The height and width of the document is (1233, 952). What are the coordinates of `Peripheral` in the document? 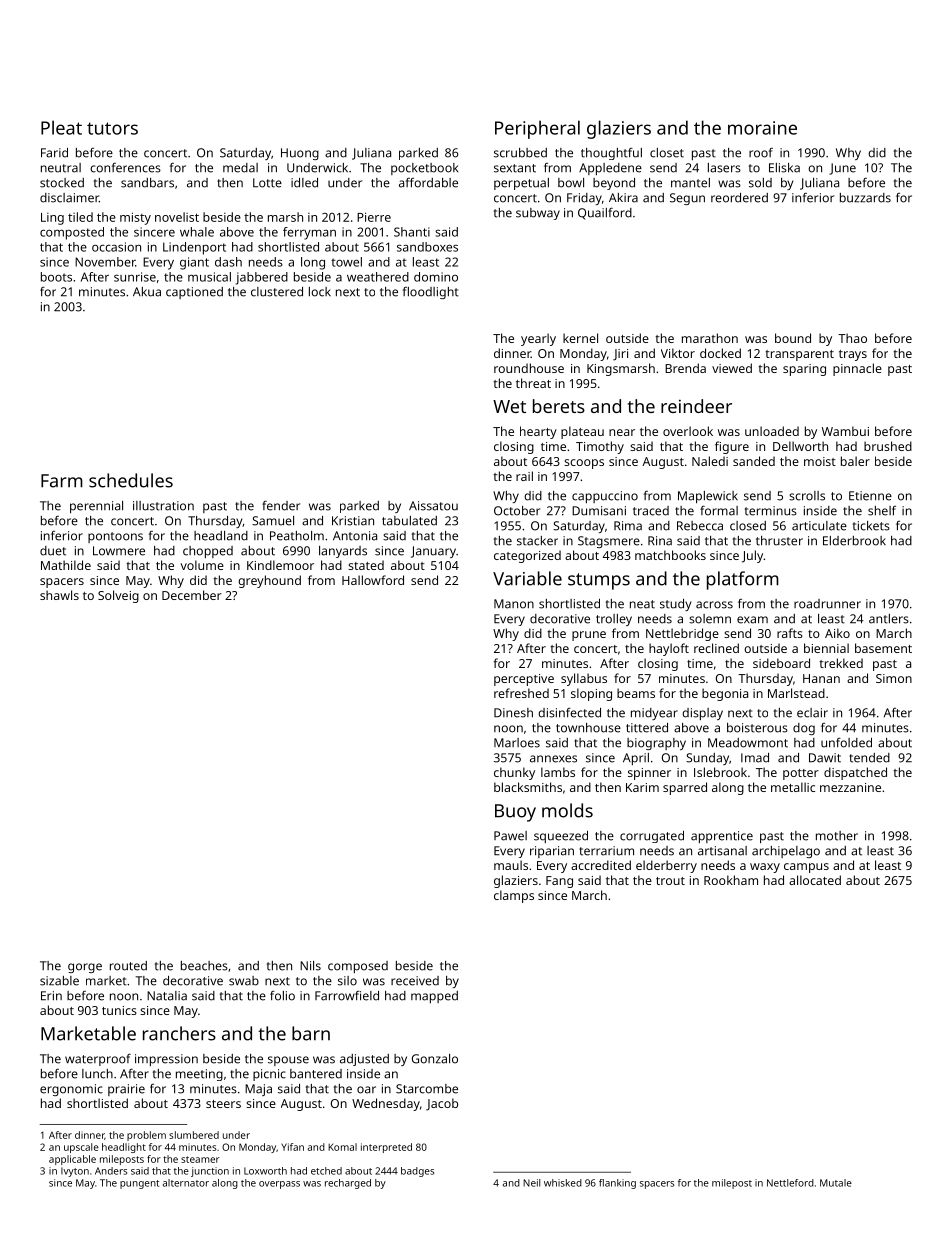 It's located at (537, 129).
